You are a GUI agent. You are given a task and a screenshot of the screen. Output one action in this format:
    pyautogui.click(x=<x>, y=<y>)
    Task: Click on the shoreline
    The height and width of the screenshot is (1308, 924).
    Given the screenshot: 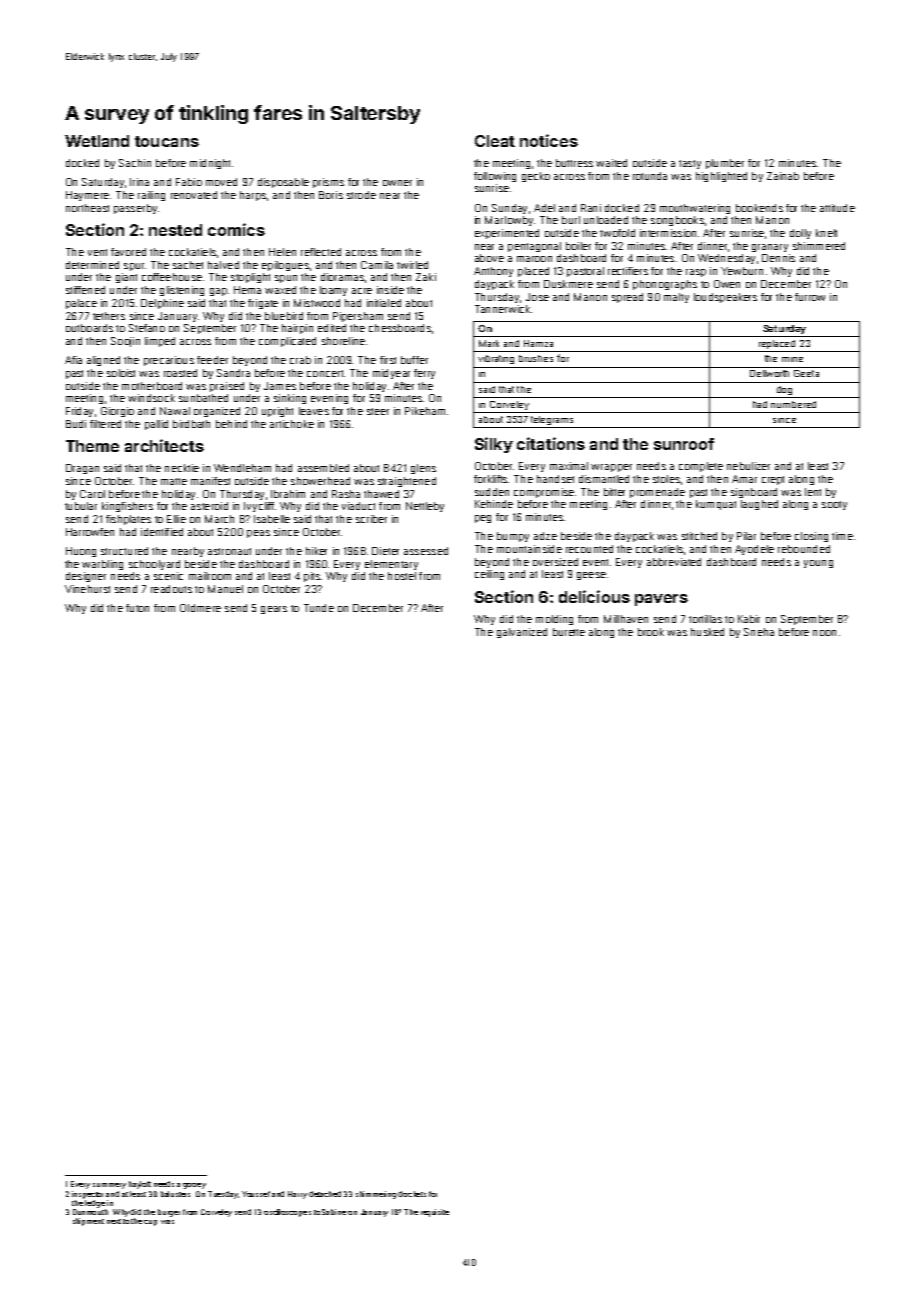 What is the action you would take?
    pyautogui.click(x=343, y=341)
